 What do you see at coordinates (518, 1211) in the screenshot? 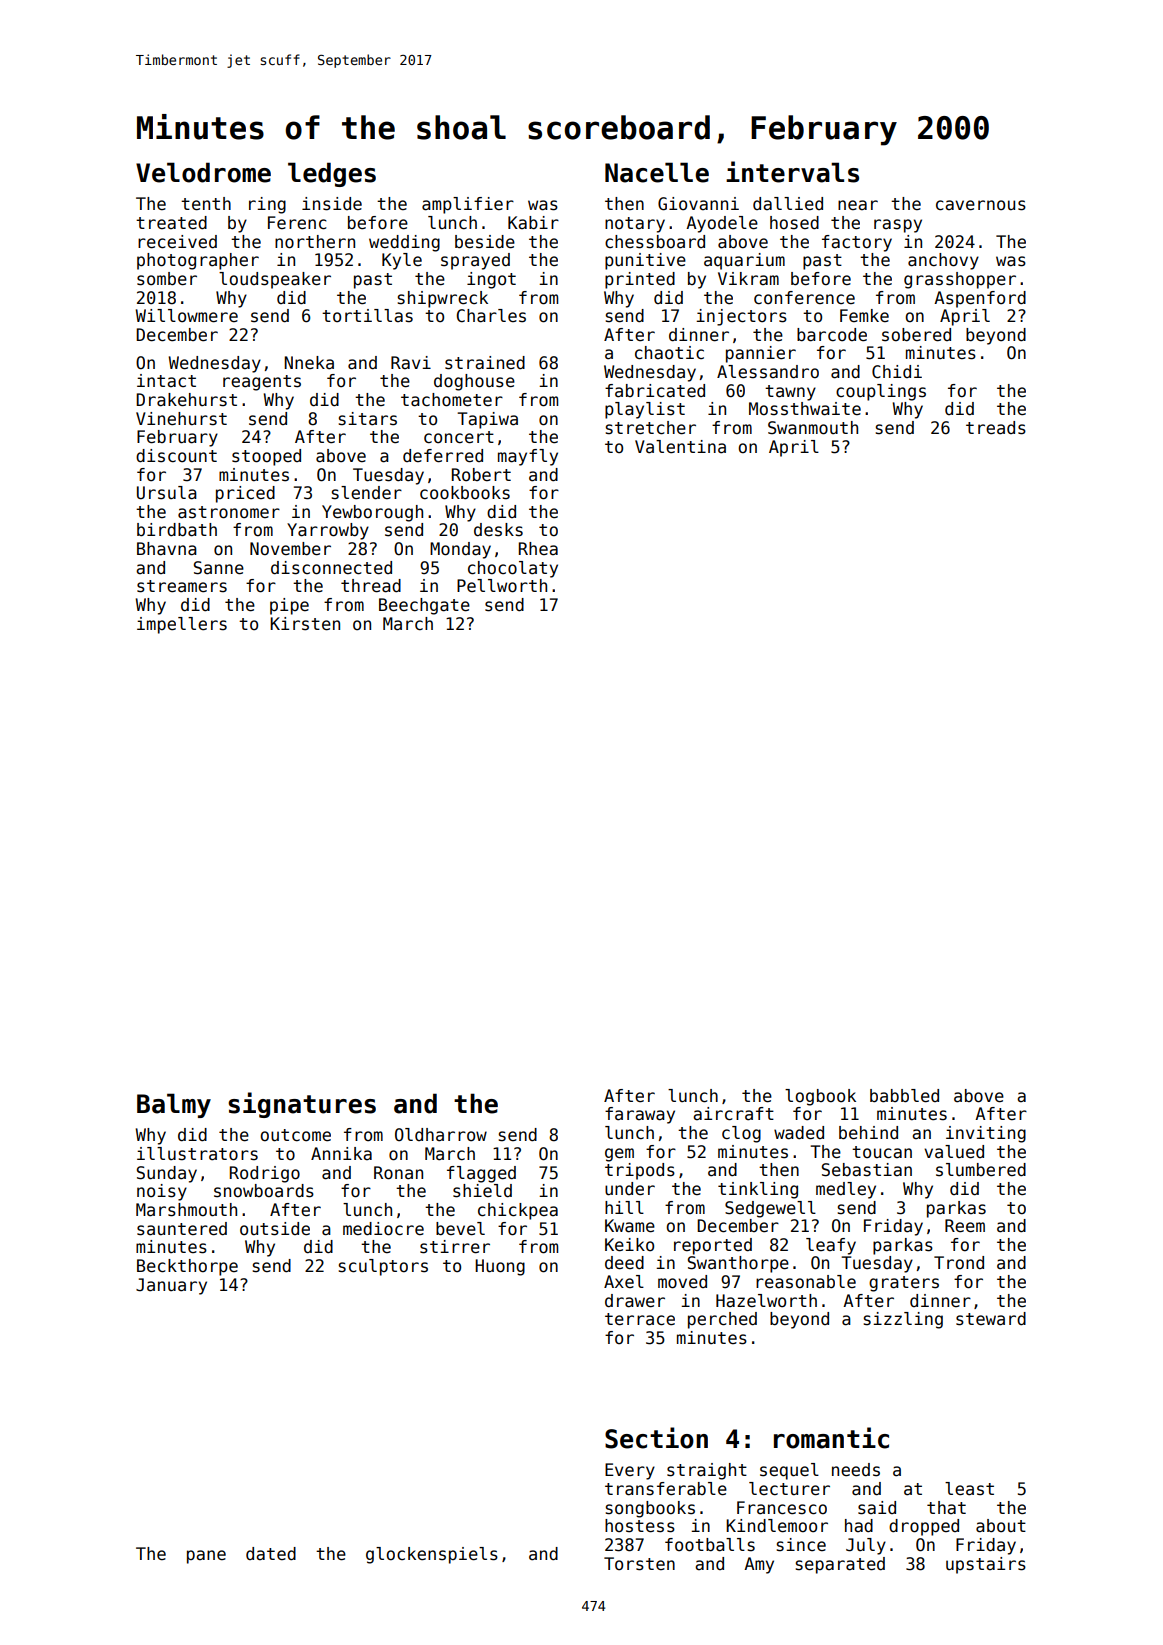
I see `chickpea` at bounding box center [518, 1211].
